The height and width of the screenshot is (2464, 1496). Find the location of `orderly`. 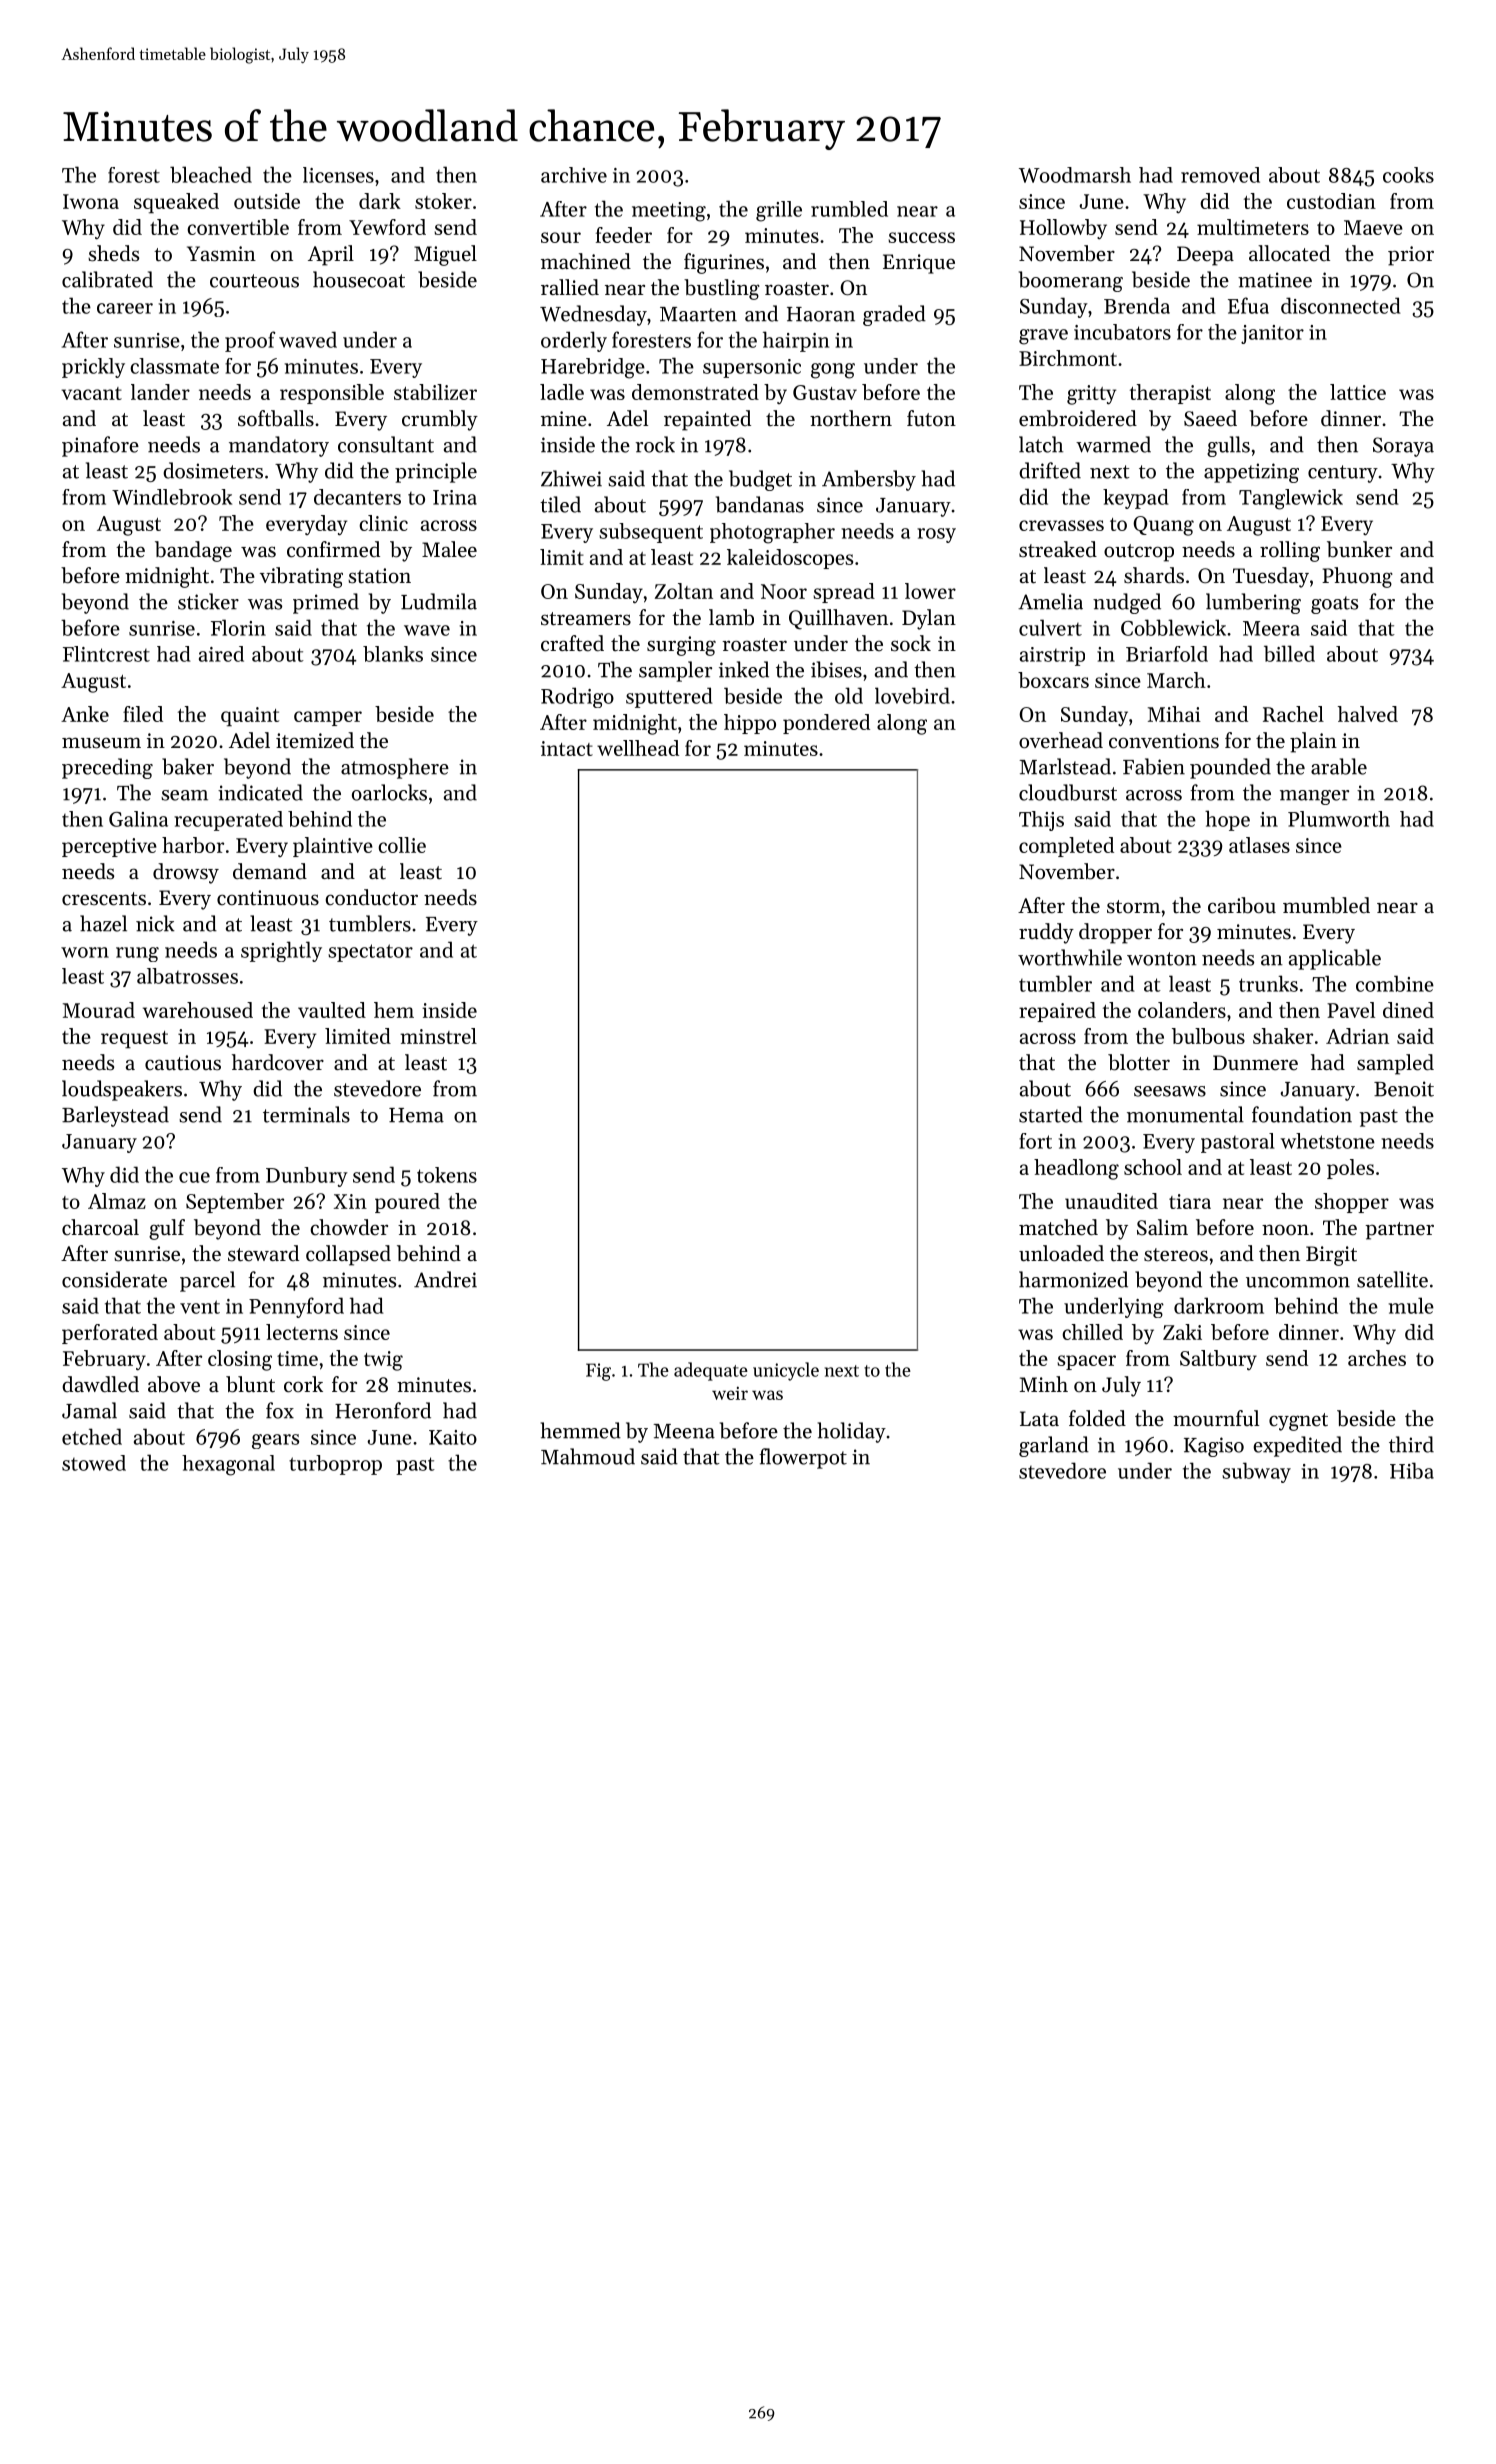

orderly is located at coordinates (574, 341).
